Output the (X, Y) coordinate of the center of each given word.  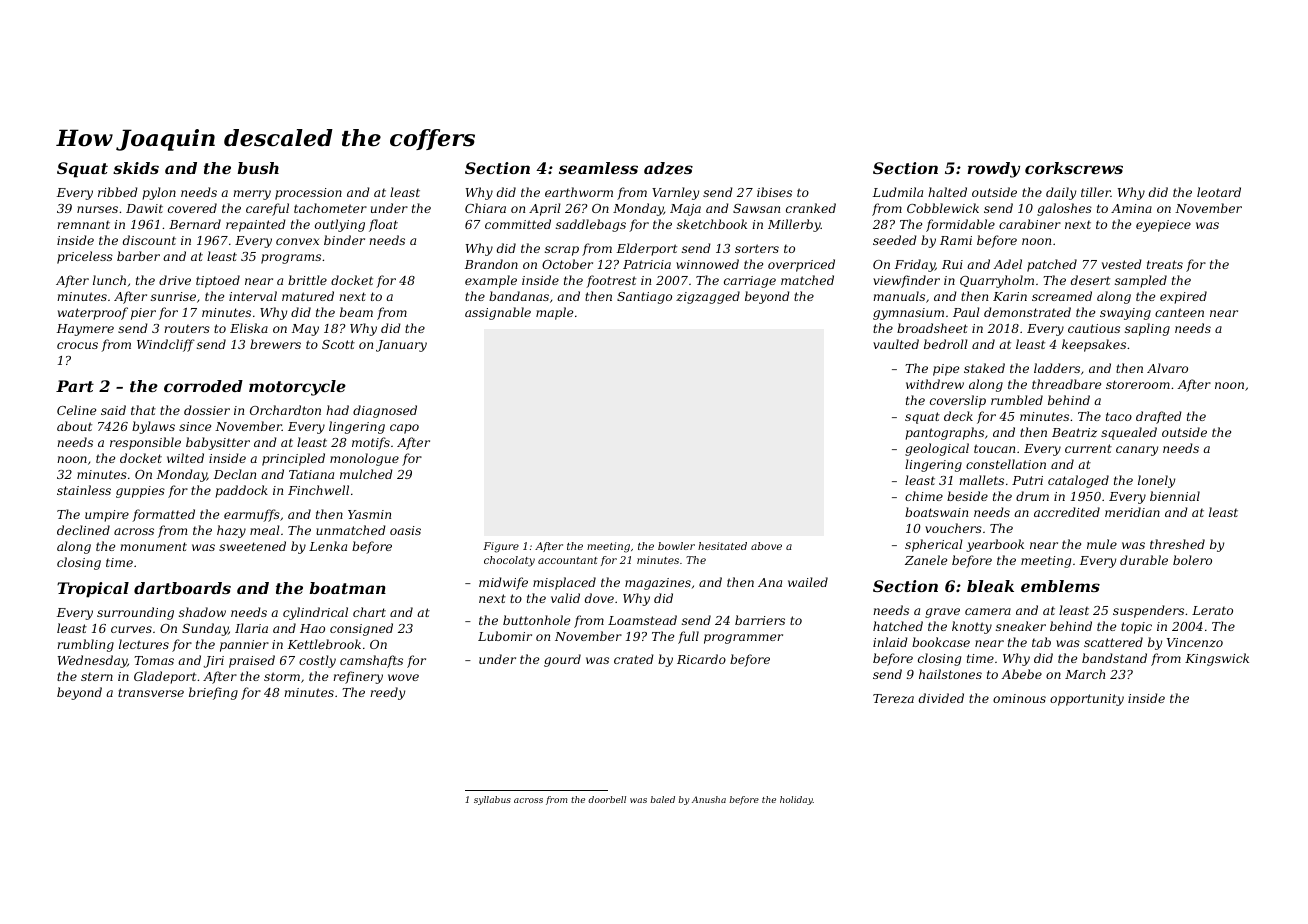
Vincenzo (1195, 642)
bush (258, 168)
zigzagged (708, 297)
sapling (1147, 329)
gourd (562, 660)
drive (175, 280)
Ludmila (898, 192)
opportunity (1087, 700)
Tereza (893, 699)
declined (83, 530)
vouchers (953, 528)
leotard (1219, 192)
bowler (676, 546)
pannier (244, 646)
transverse (151, 692)
